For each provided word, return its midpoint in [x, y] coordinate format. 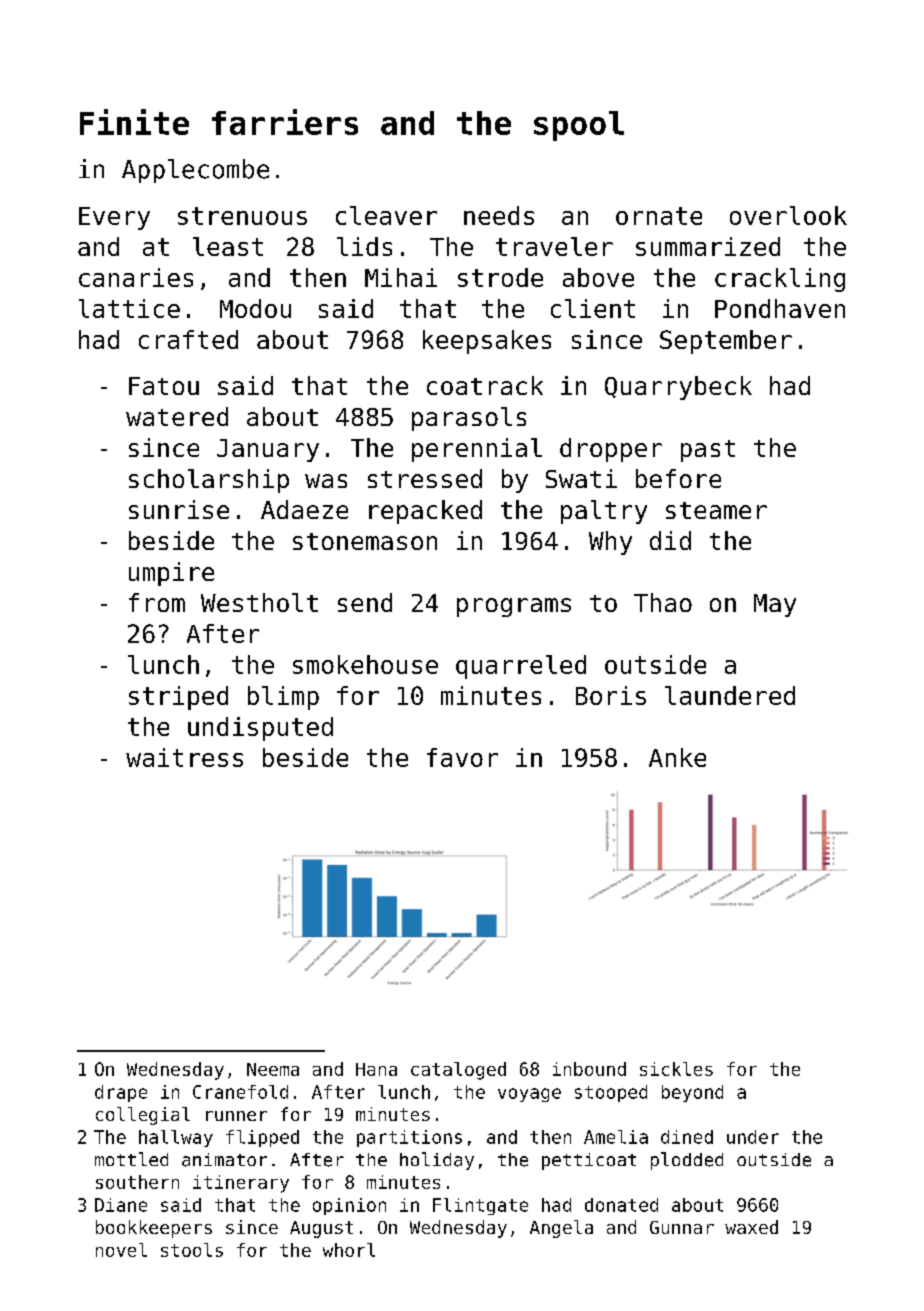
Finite [134, 122]
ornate [659, 216]
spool [579, 126]
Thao [663, 602]
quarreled [521, 667]
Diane [121, 1205]
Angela [561, 1229]
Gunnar [682, 1227]
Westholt [259, 602]
